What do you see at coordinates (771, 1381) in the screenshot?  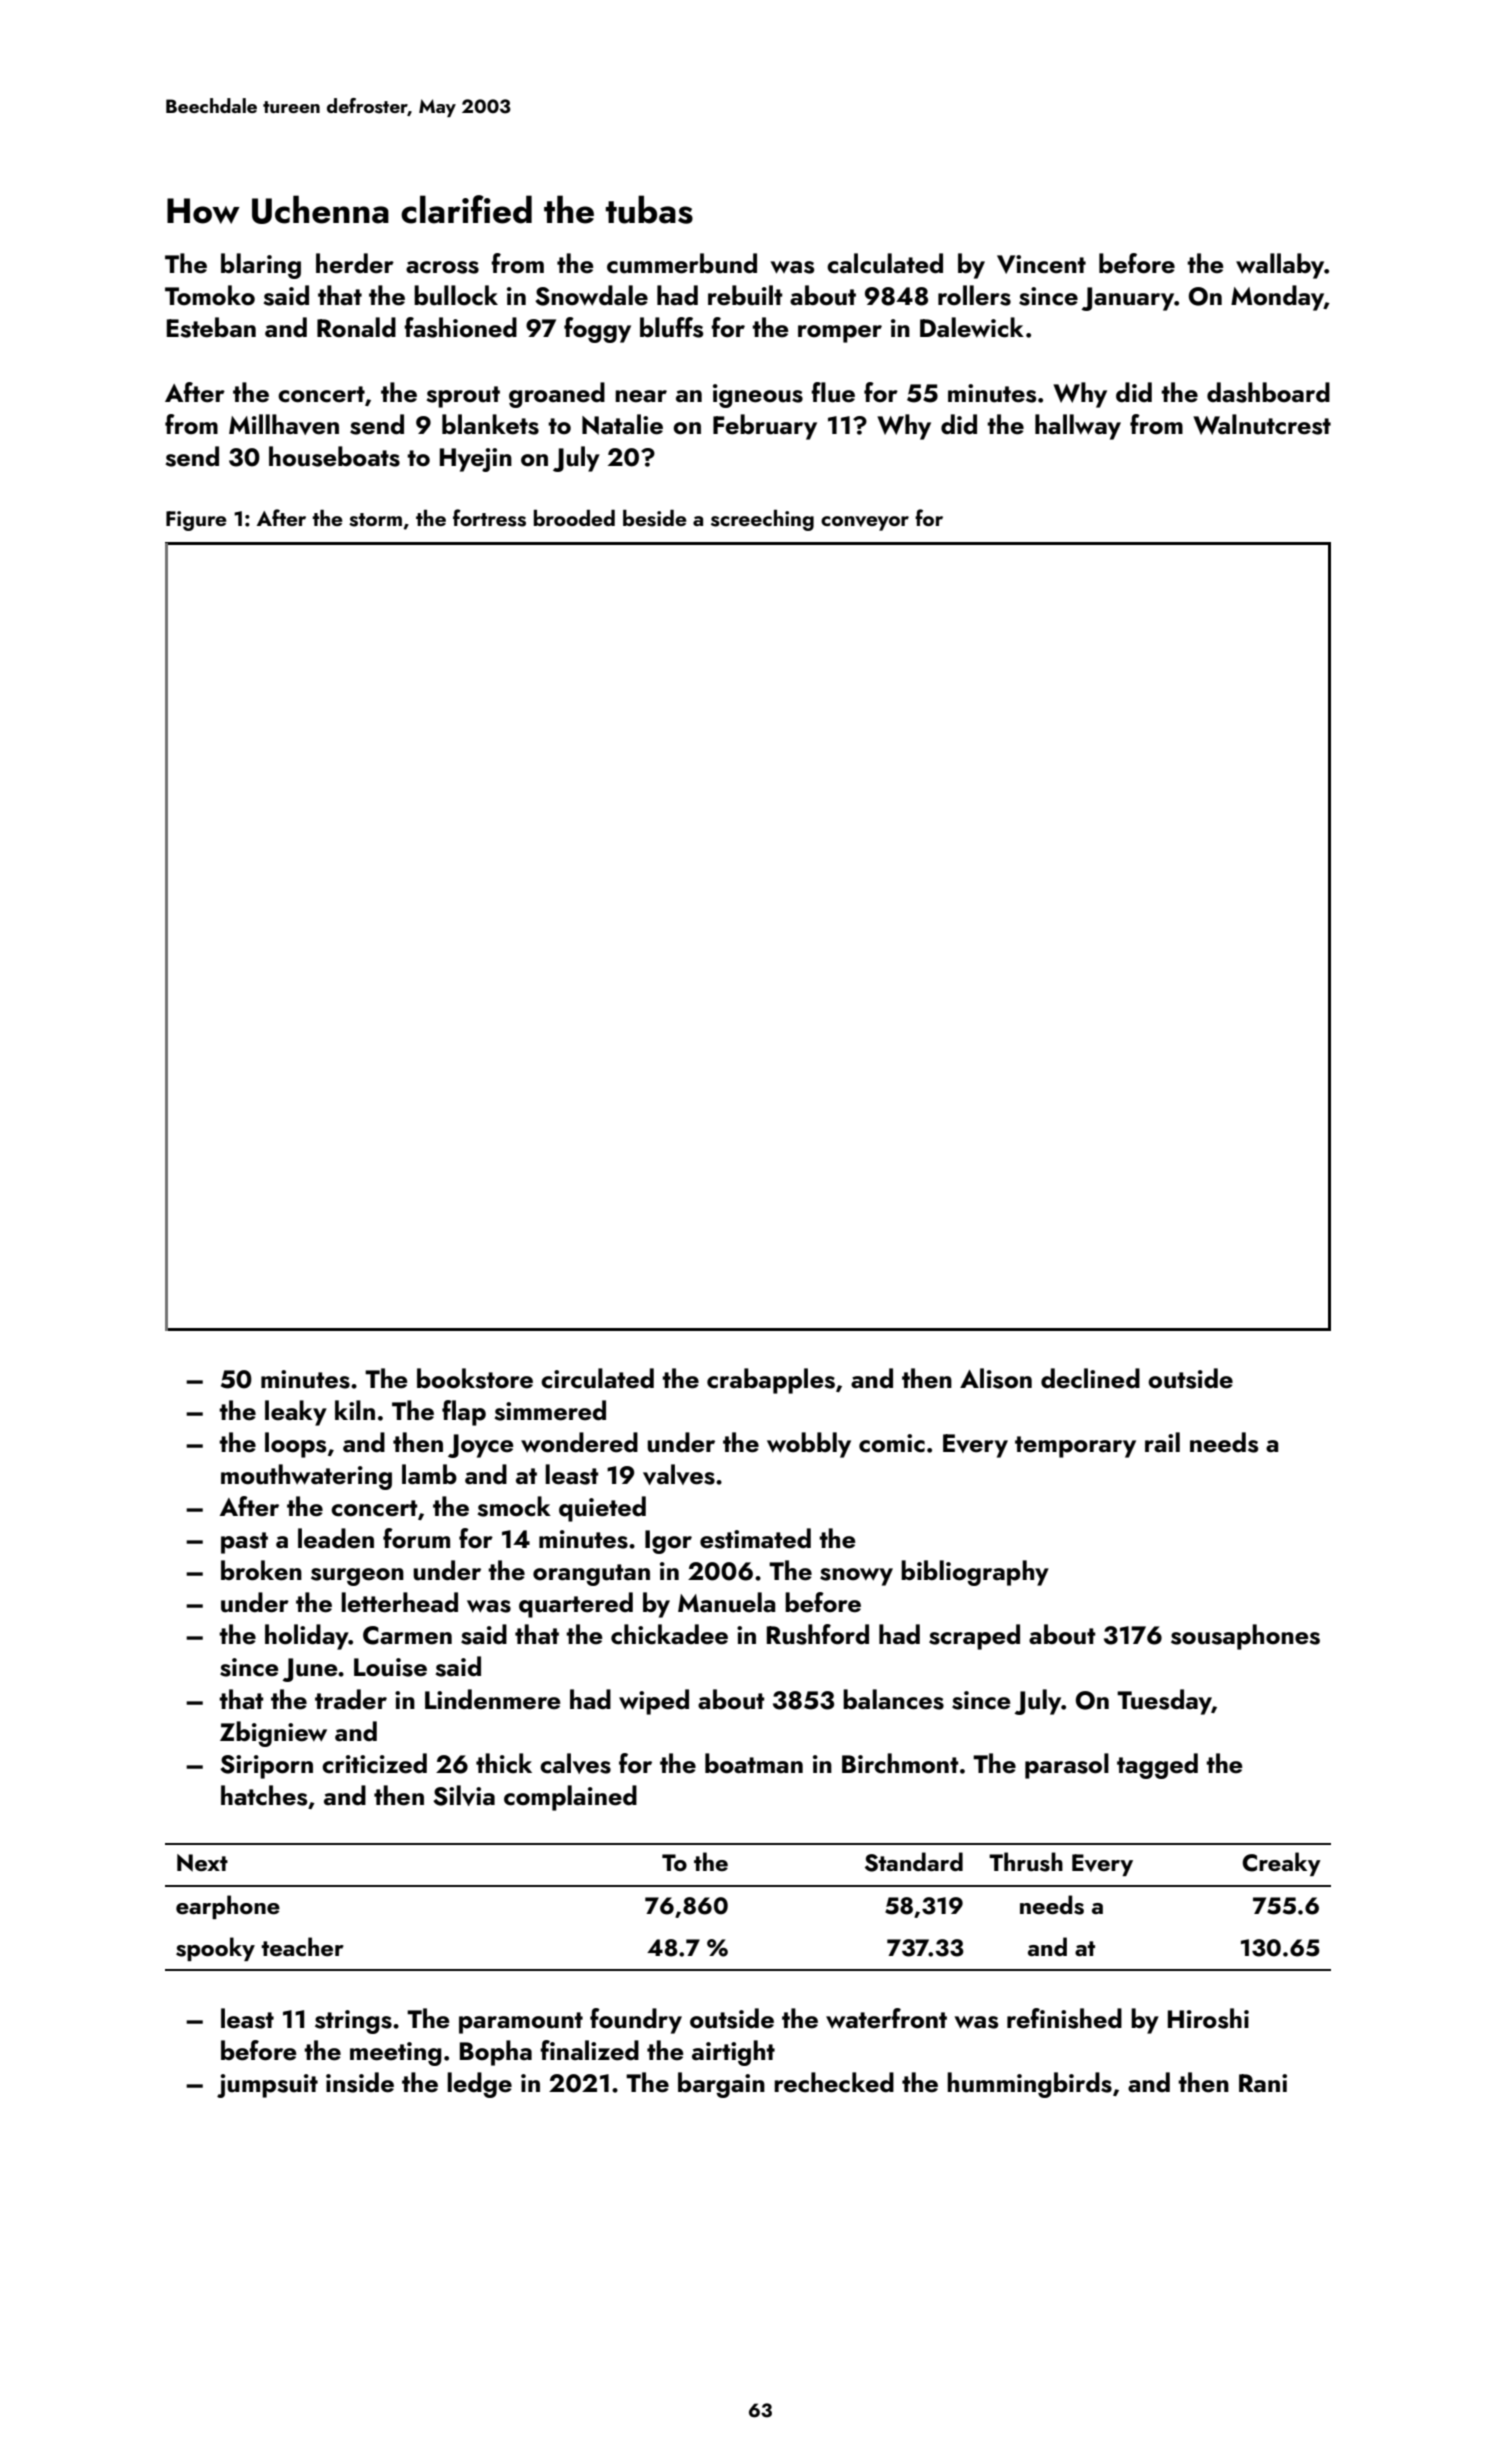 I see `crabapples` at bounding box center [771, 1381].
